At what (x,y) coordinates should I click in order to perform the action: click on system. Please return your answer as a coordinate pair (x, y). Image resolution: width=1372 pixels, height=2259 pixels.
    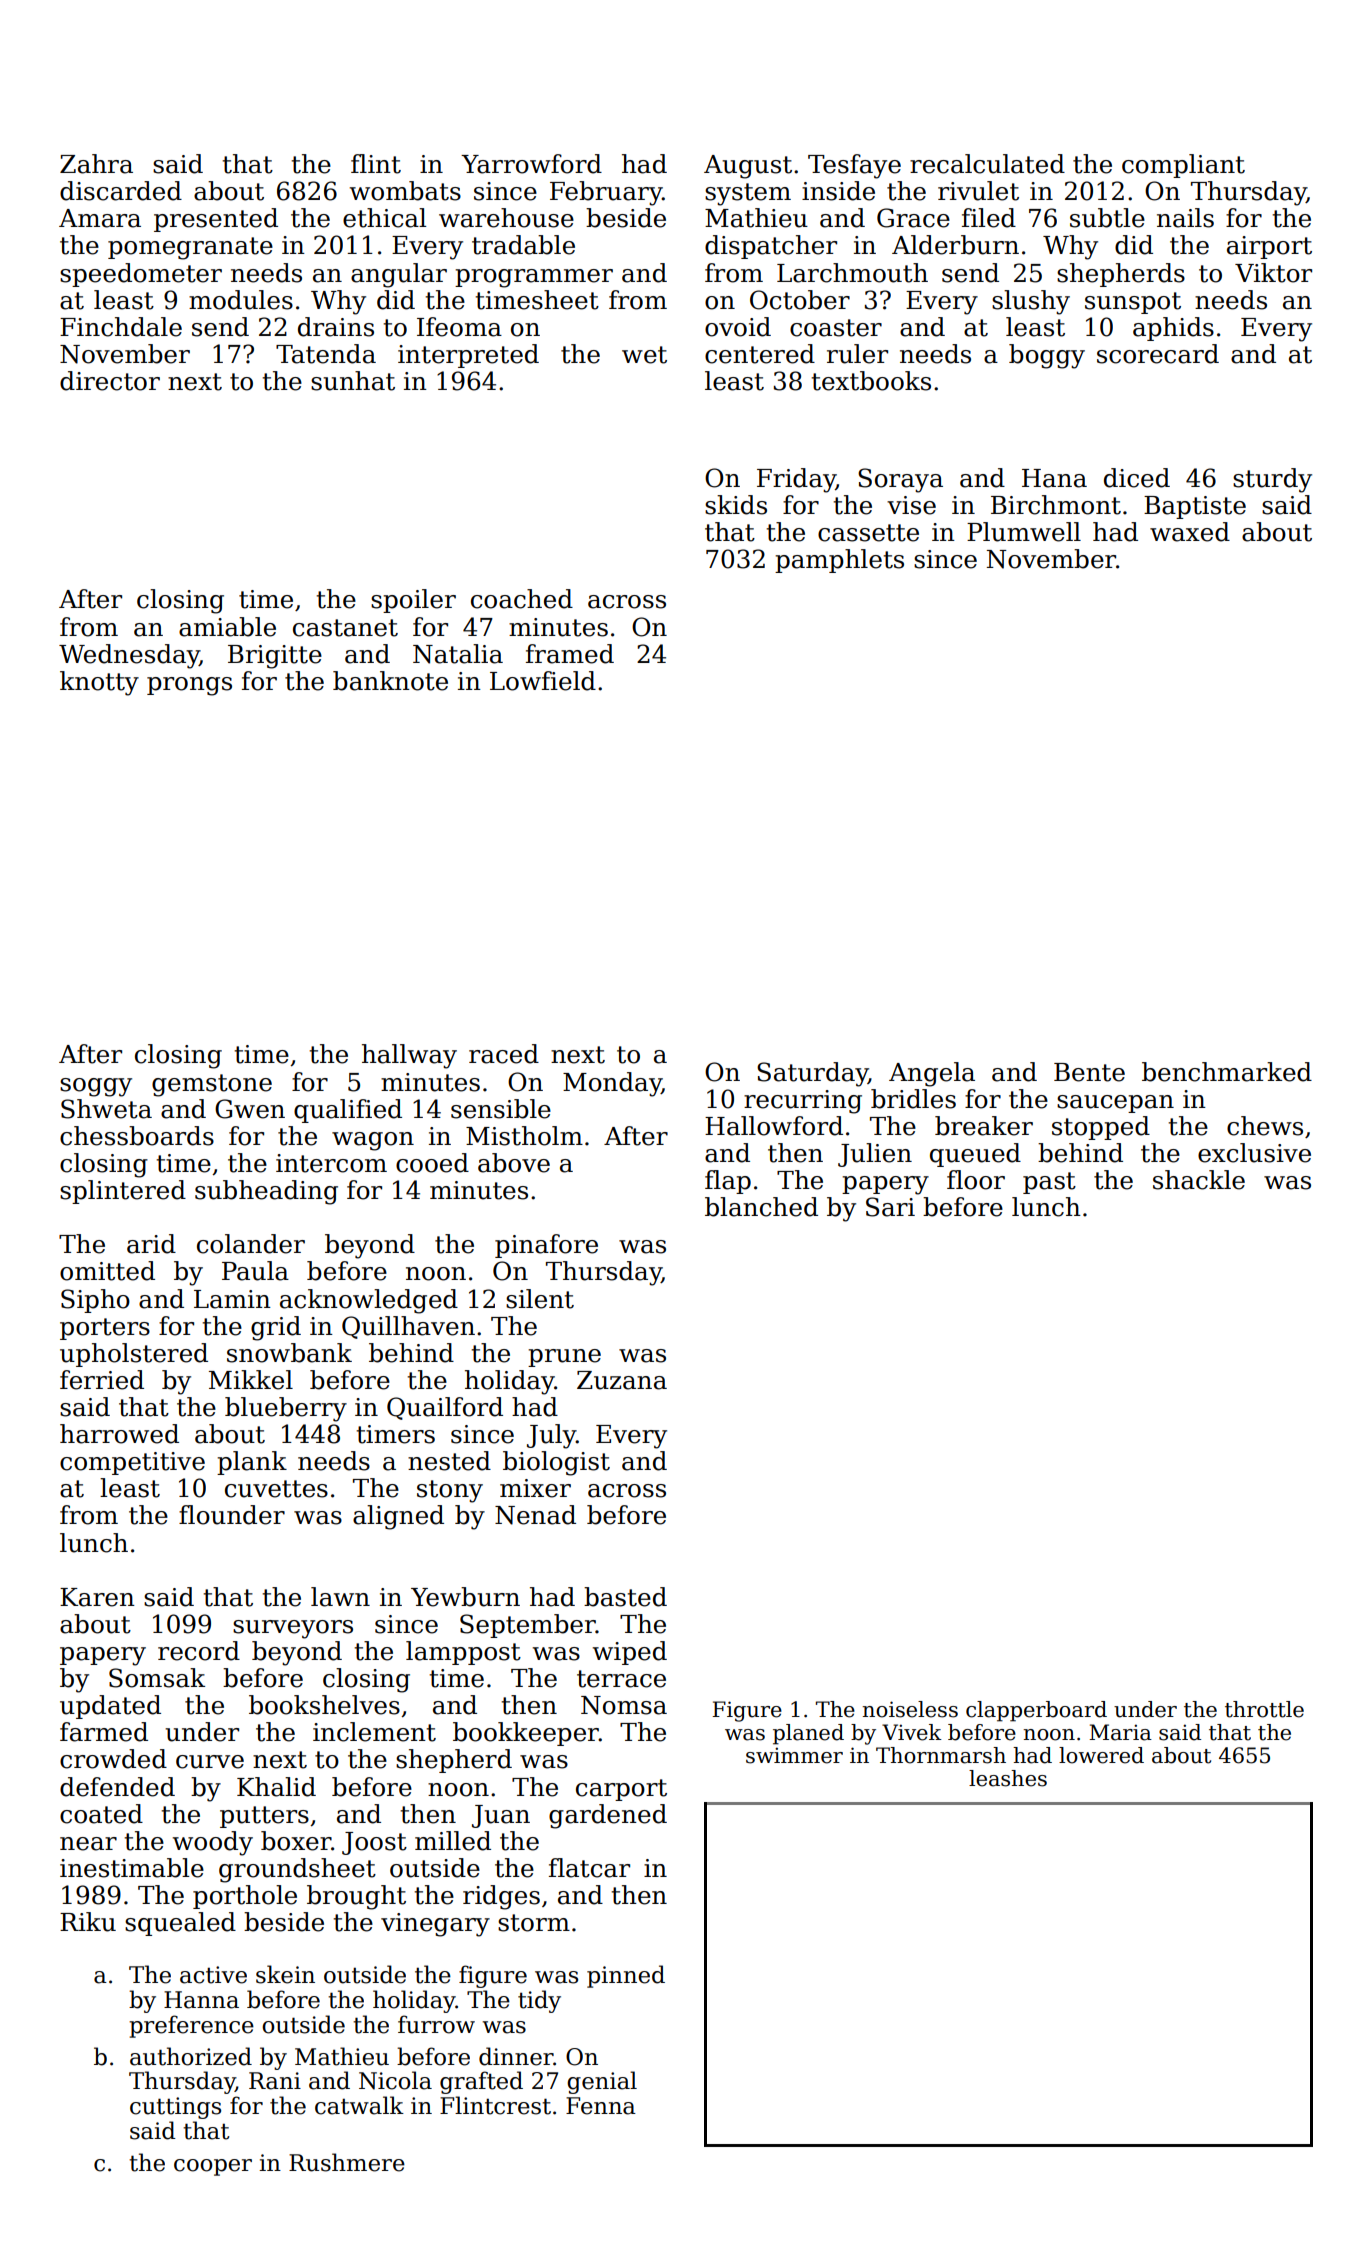
    Looking at the image, I should click on (748, 194).
